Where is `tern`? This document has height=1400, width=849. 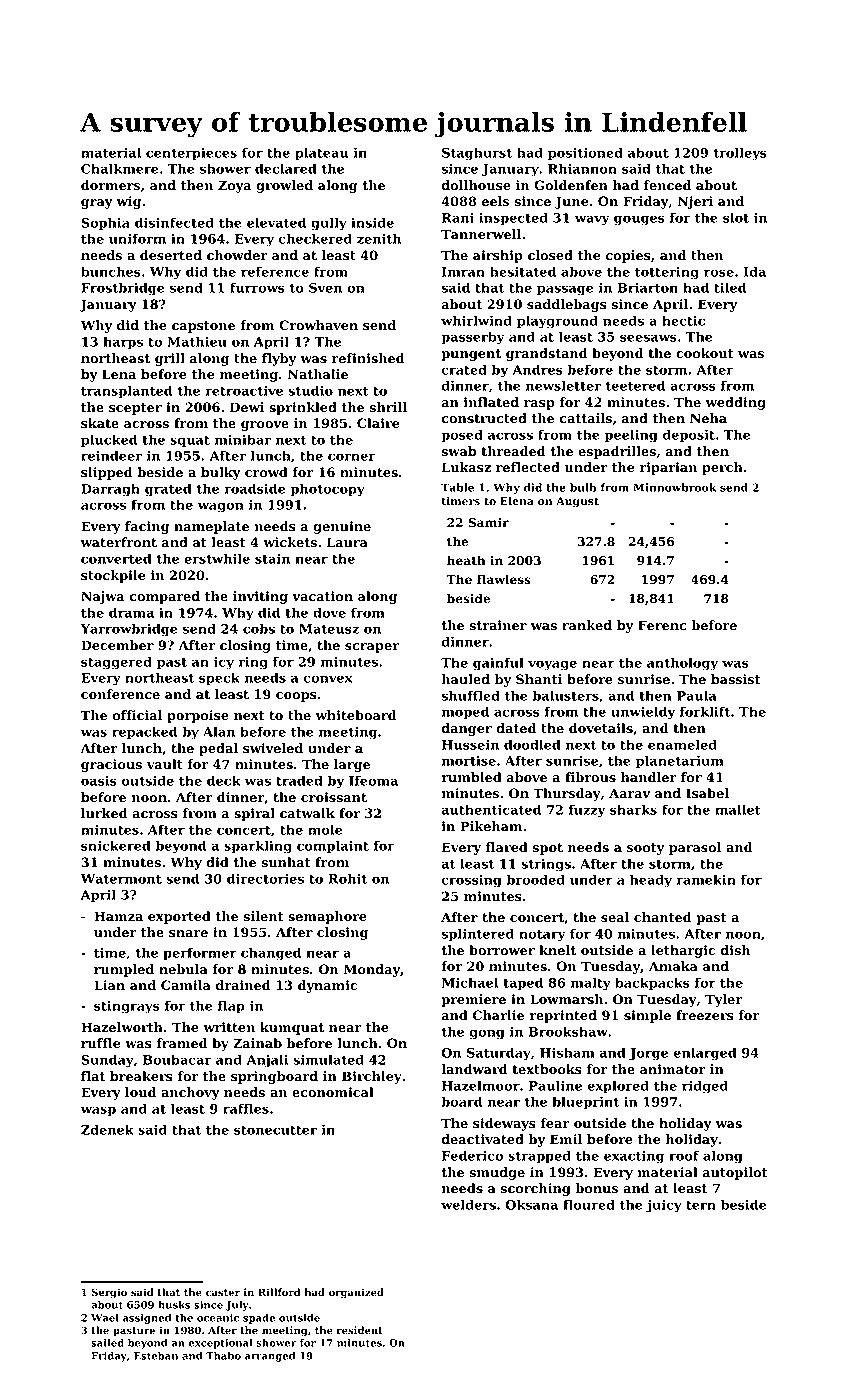 tern is located at coordinates (701, 1205).
